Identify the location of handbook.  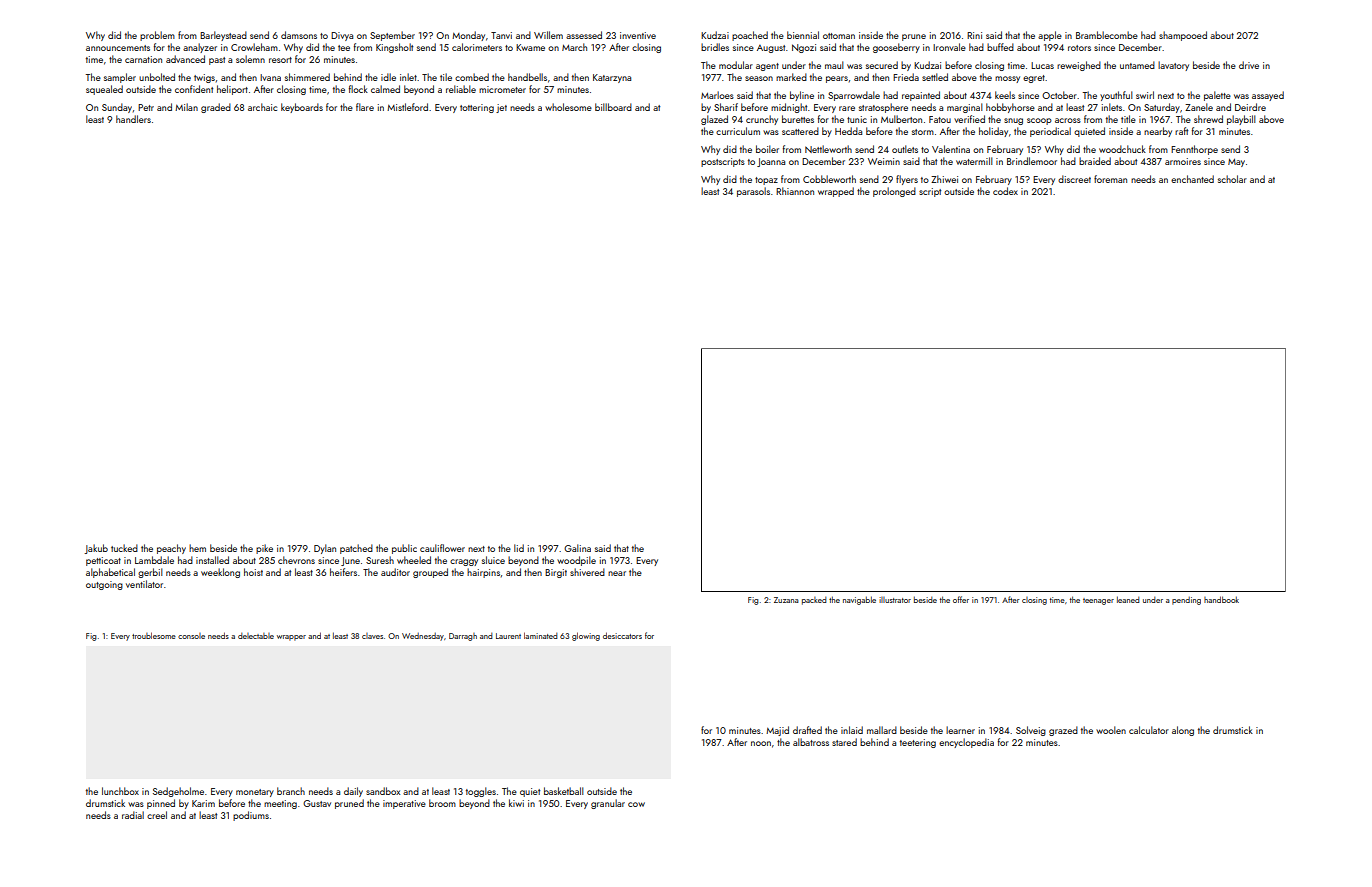
(1221, 599).
